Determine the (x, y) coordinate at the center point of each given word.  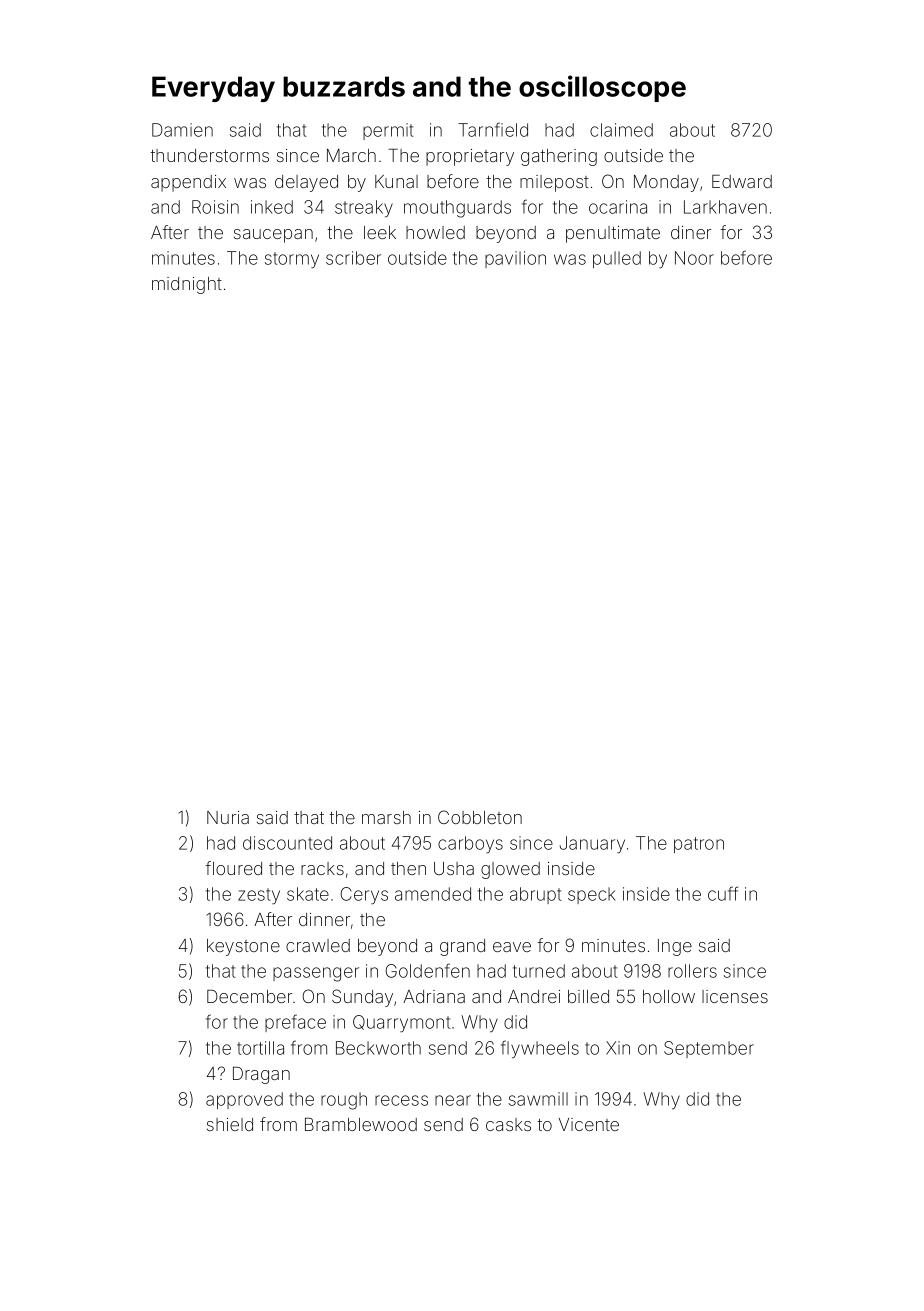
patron (699, 845)
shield (230, 1124)
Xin (618, 1048)
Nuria (228, 817)
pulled (617, 259)
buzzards (344, 86)
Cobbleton (480, 817)
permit (388, 131)
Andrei (534, 996)
